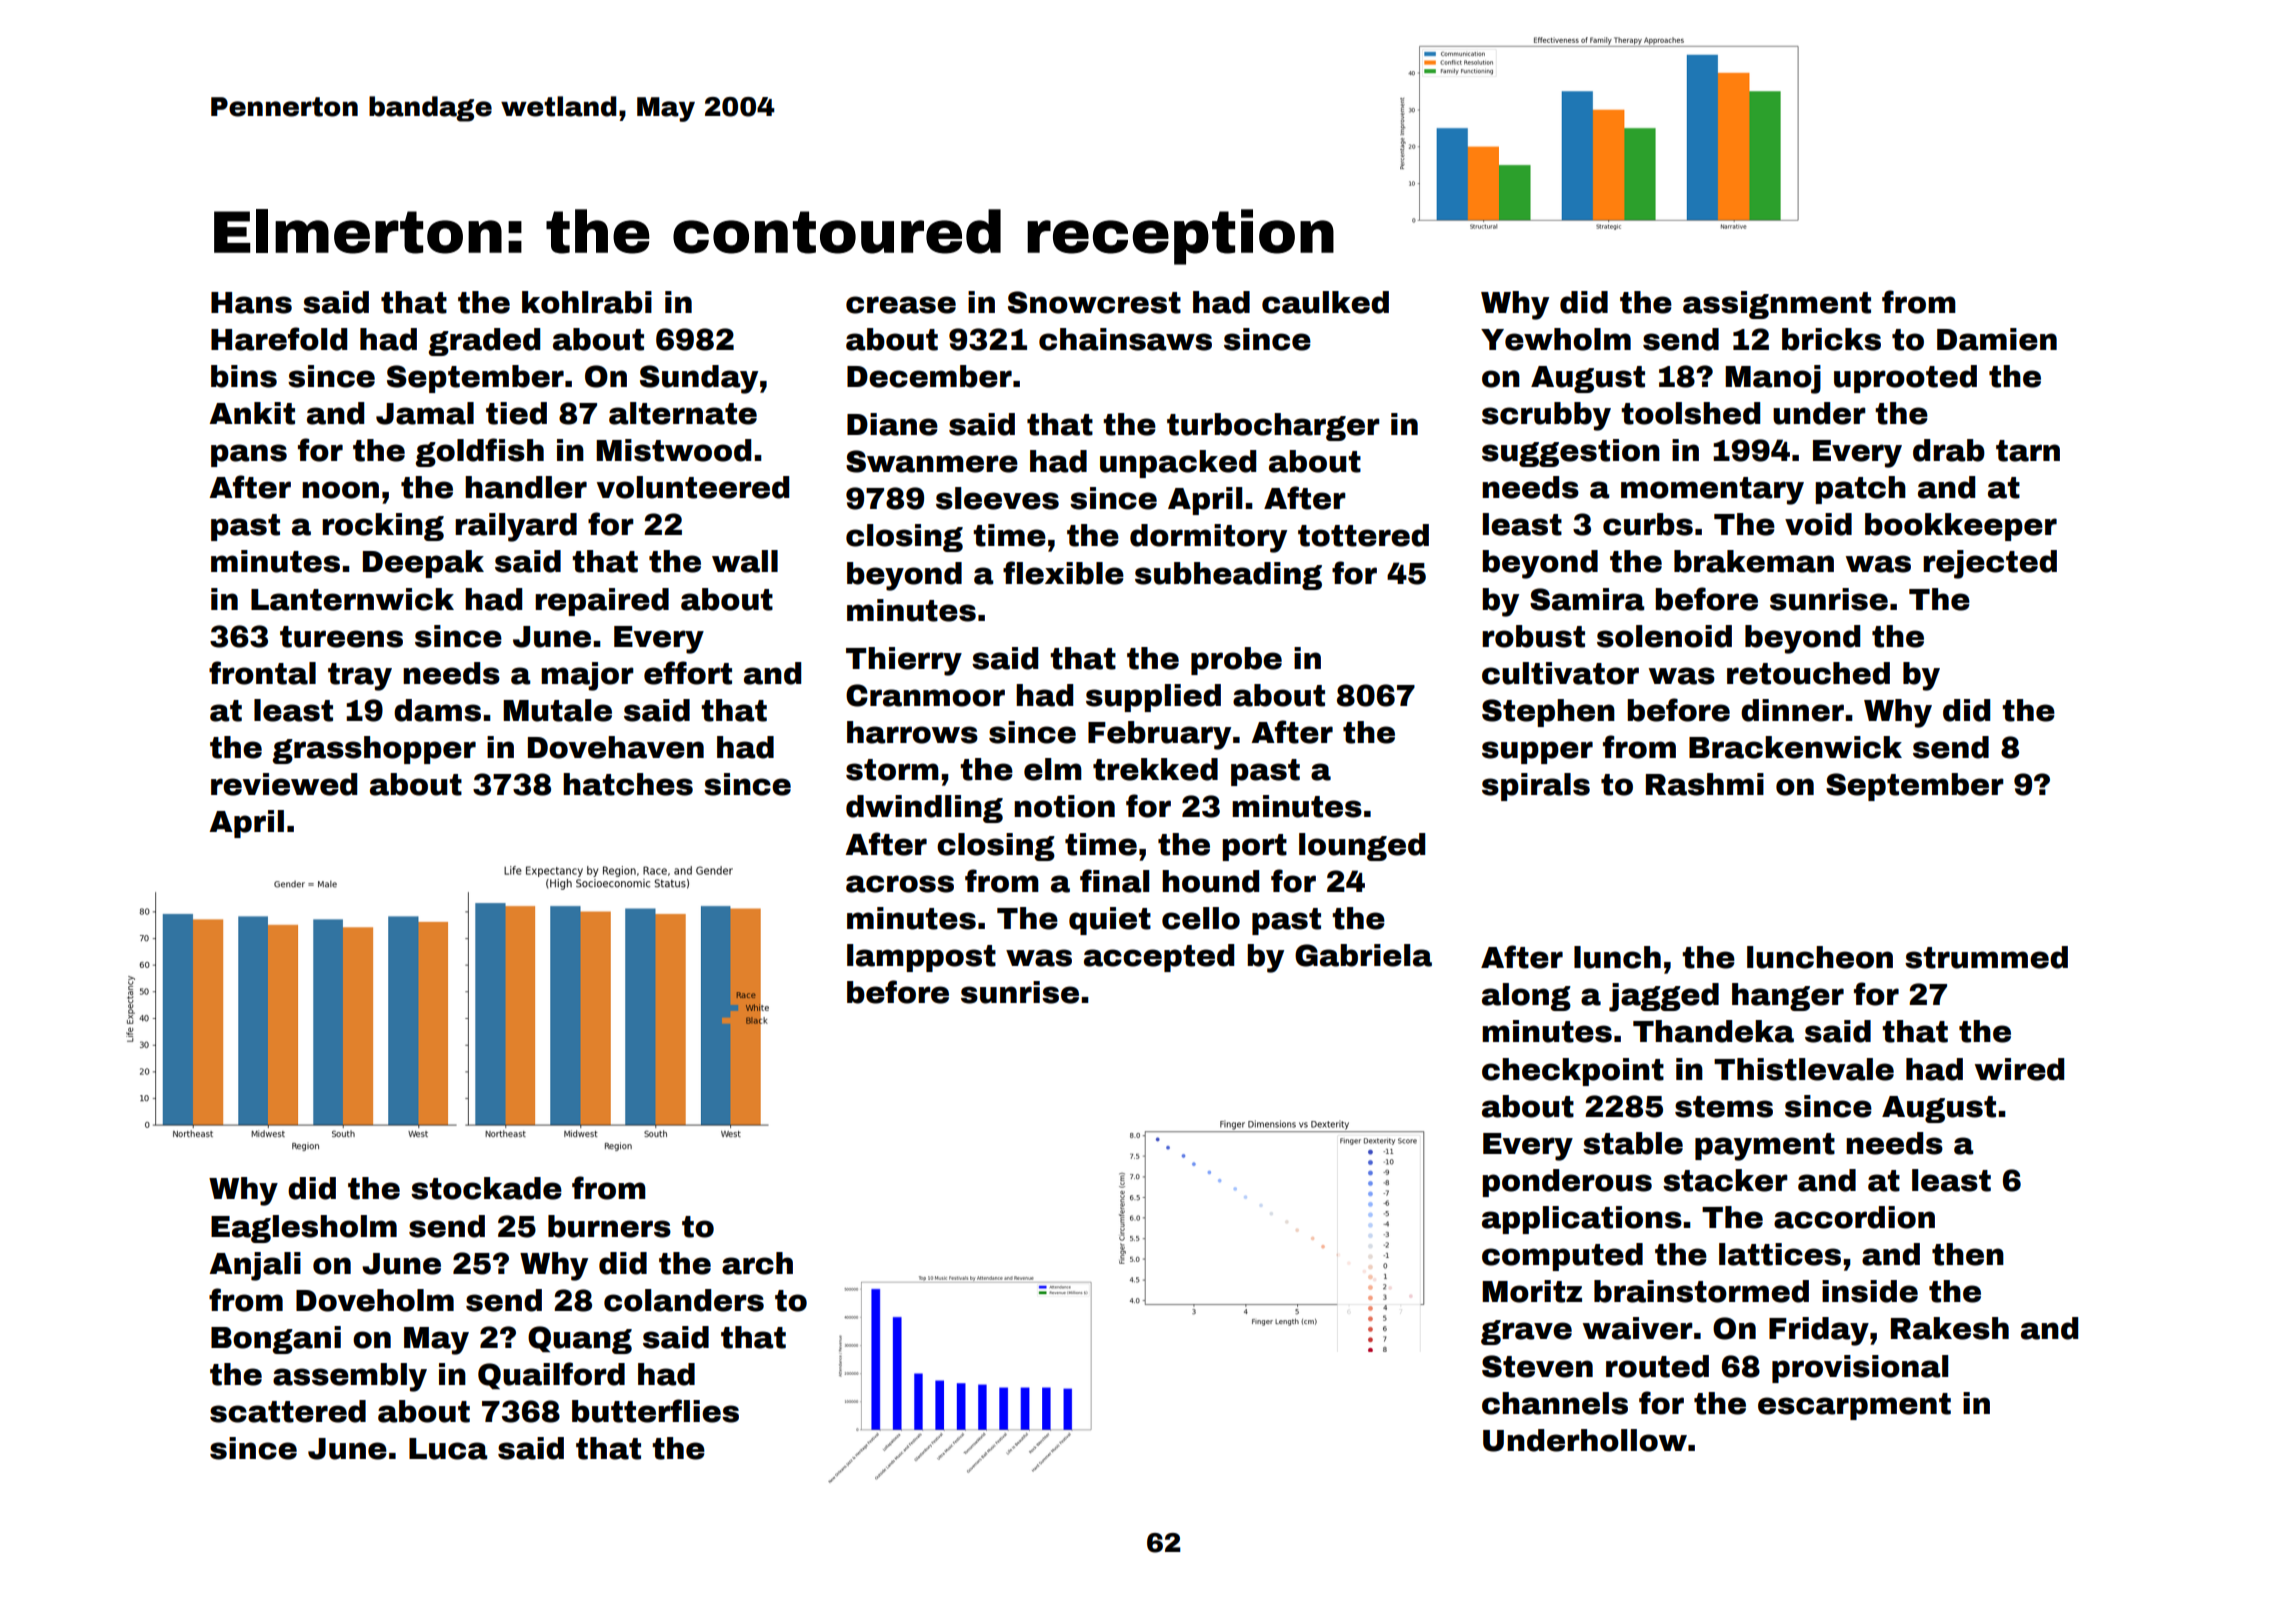  What do you see at coordinates (251, 303) in the screenshot?
I see `Hans` at bounding box center [251, 303].
